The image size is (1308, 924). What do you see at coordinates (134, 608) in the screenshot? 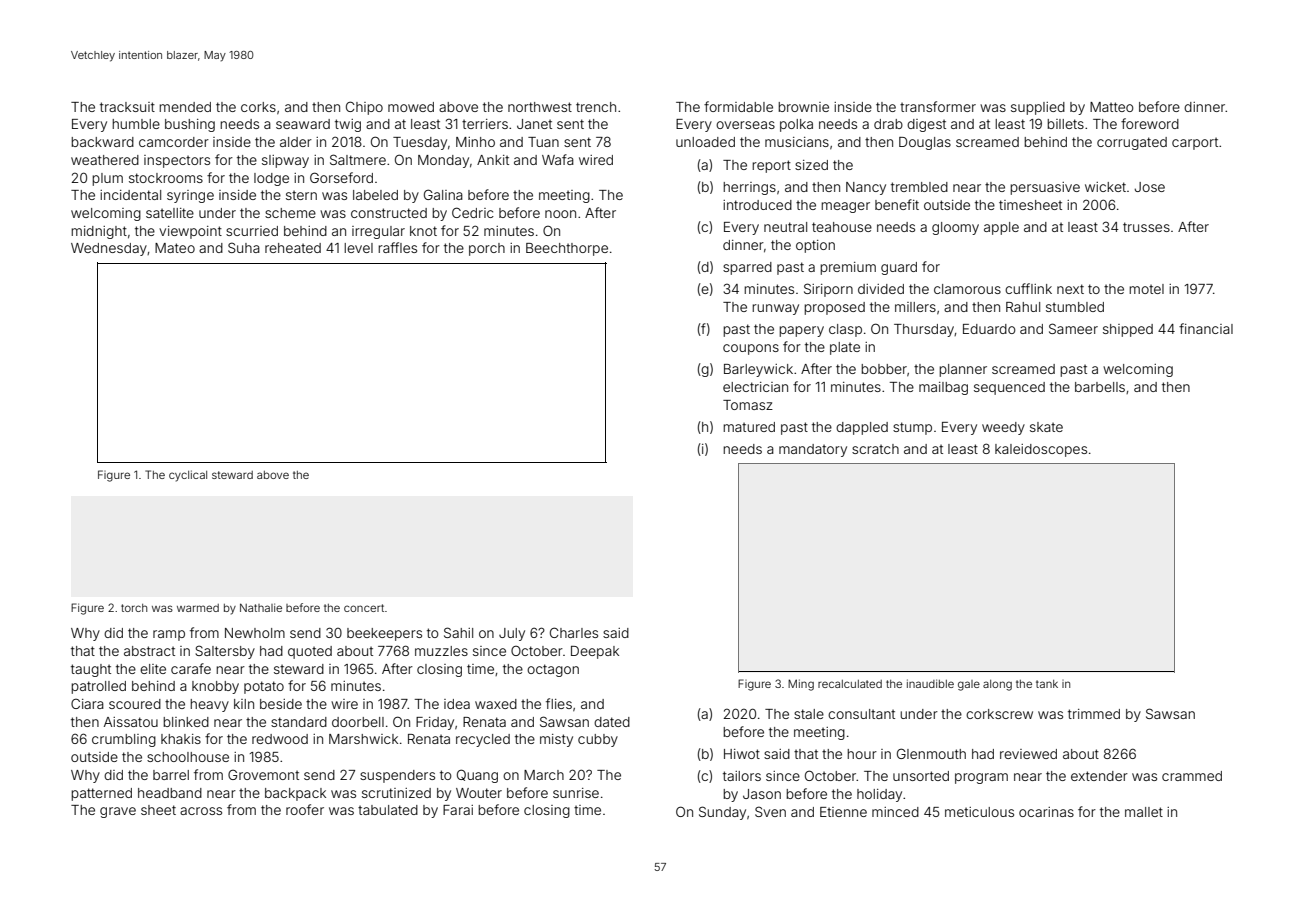
I see `torch` at bounding box center [134, 608].
